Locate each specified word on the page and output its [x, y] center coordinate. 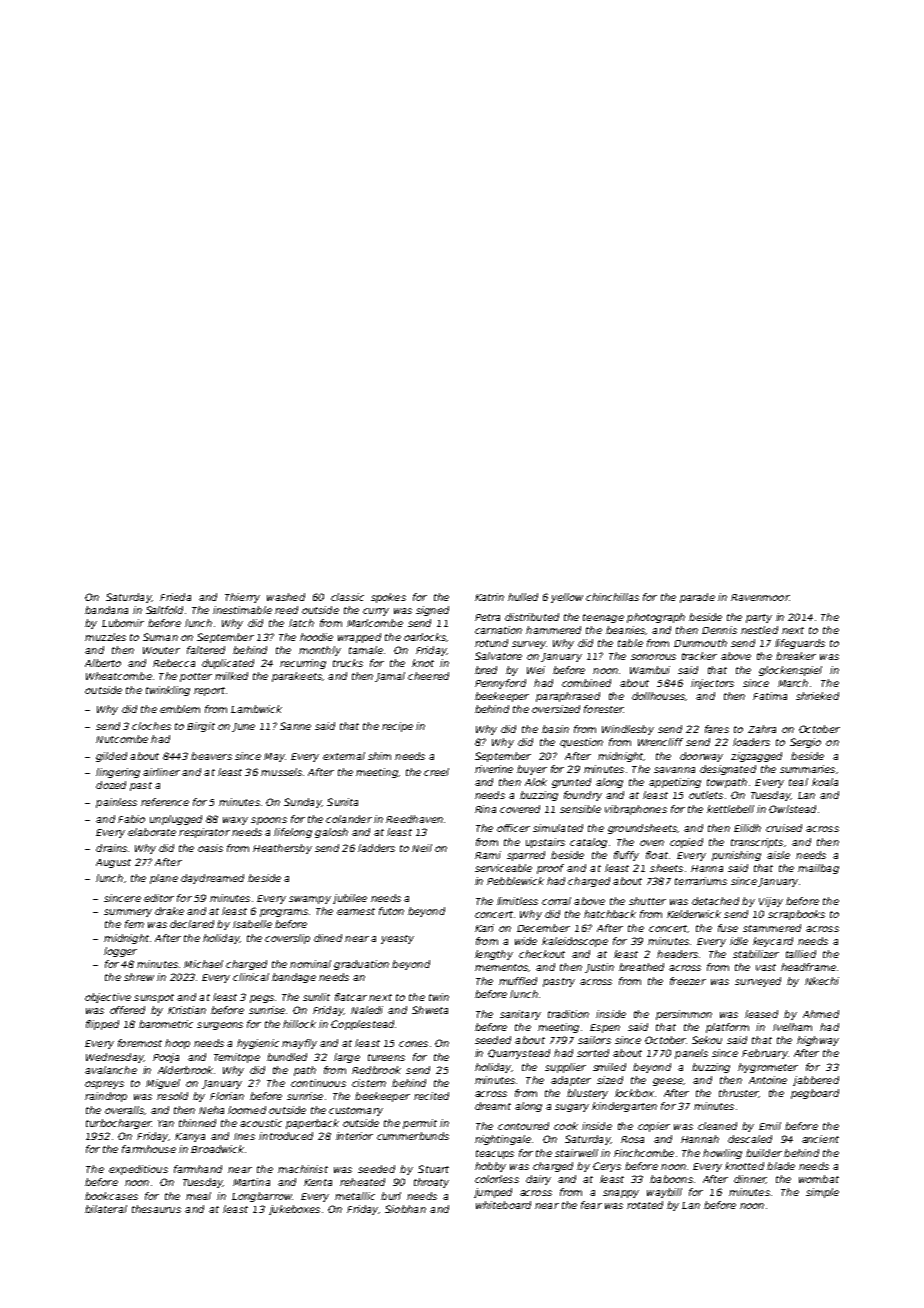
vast [766, 967]
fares [717, 729]
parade [697, 598]
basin [555, 729]
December [543, 928]
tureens [386, 1057]
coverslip [287, 939]
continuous [318, 1083]
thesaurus [156, 1209]
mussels [281, 772]
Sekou [707, 1040]
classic [347, 597]
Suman [160, 637]
